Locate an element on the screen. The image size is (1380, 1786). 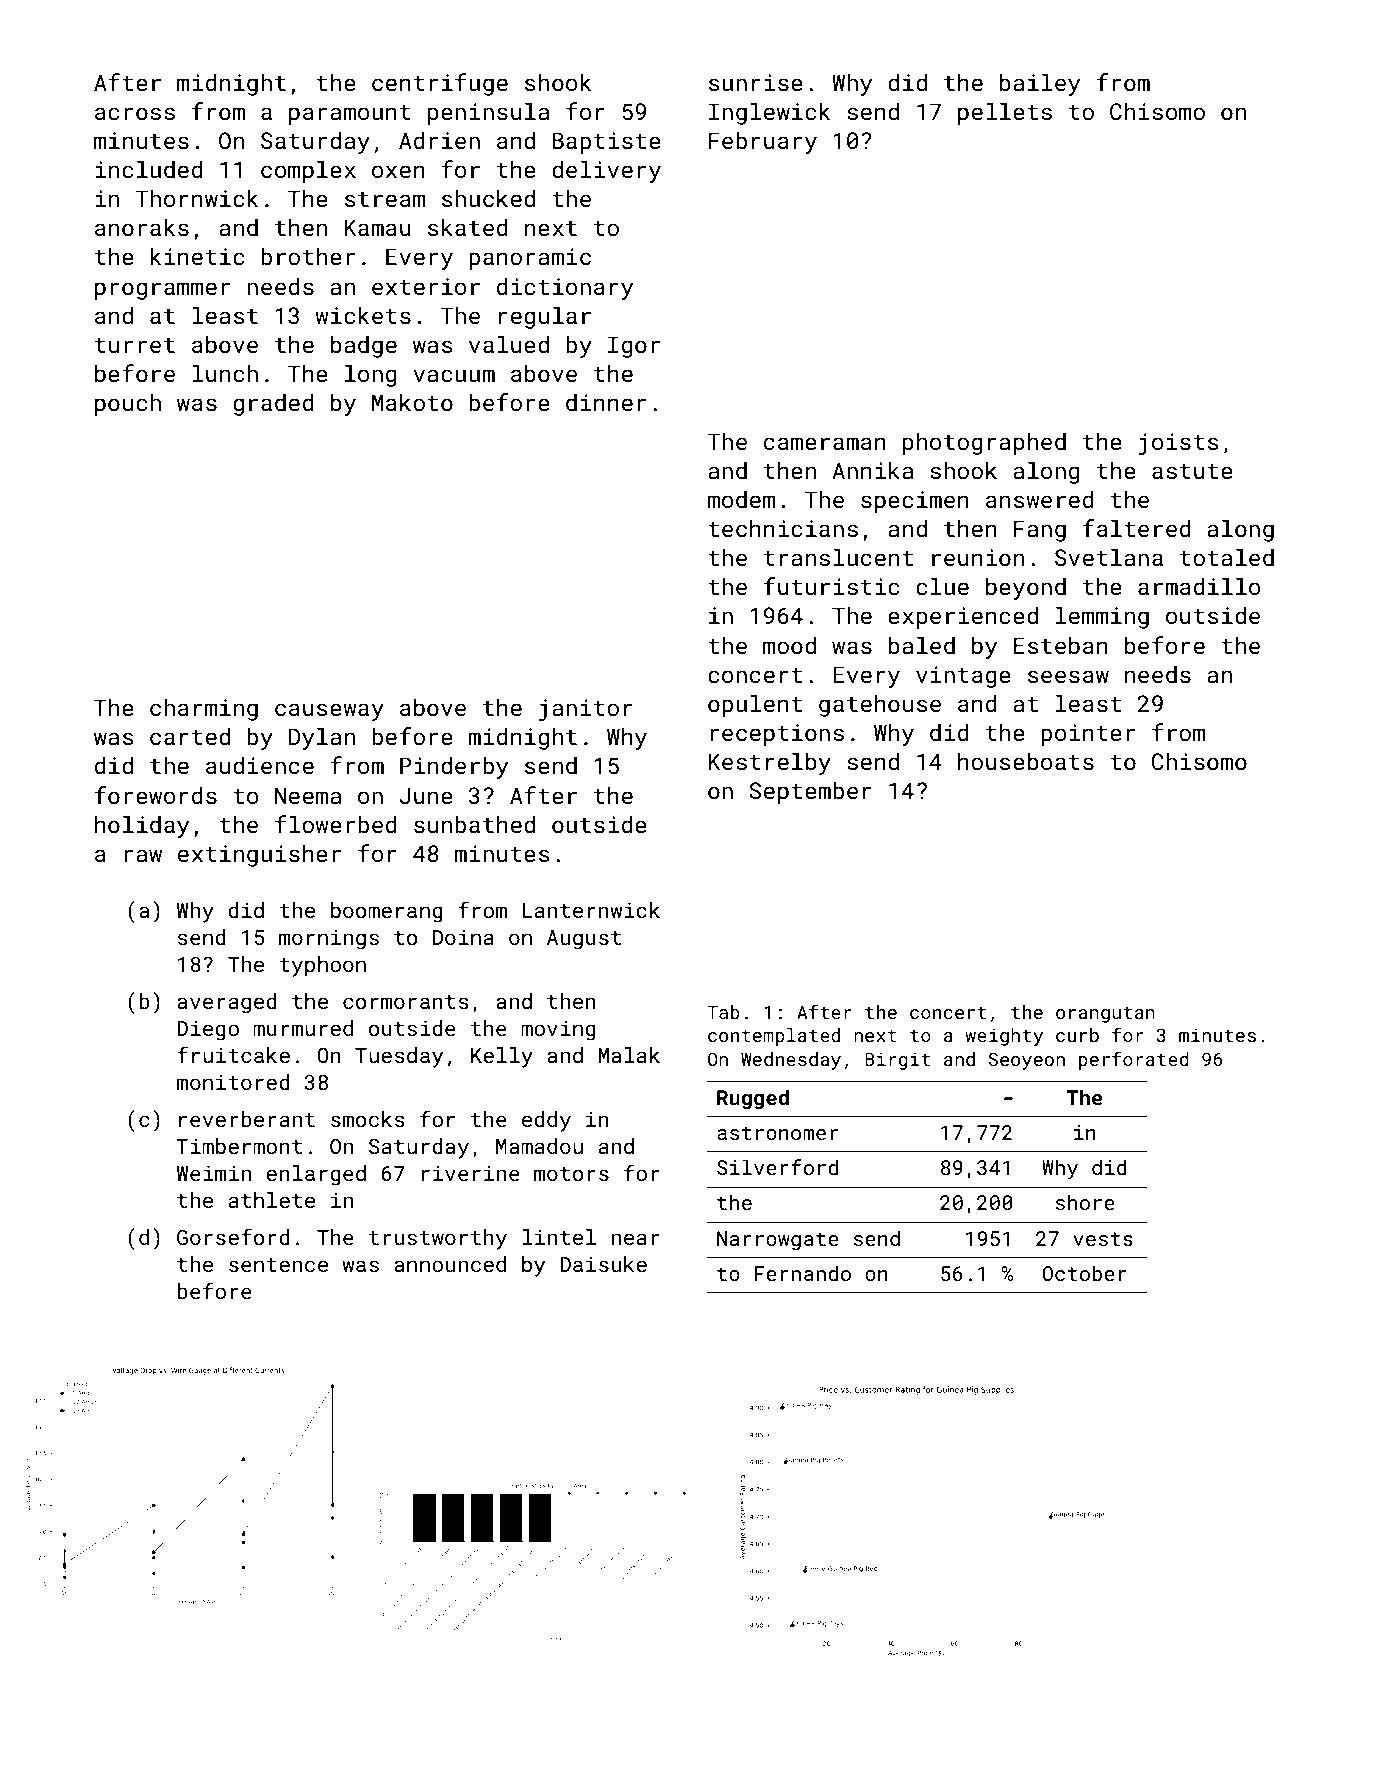
causeway is located at coordinates (329, 712).
